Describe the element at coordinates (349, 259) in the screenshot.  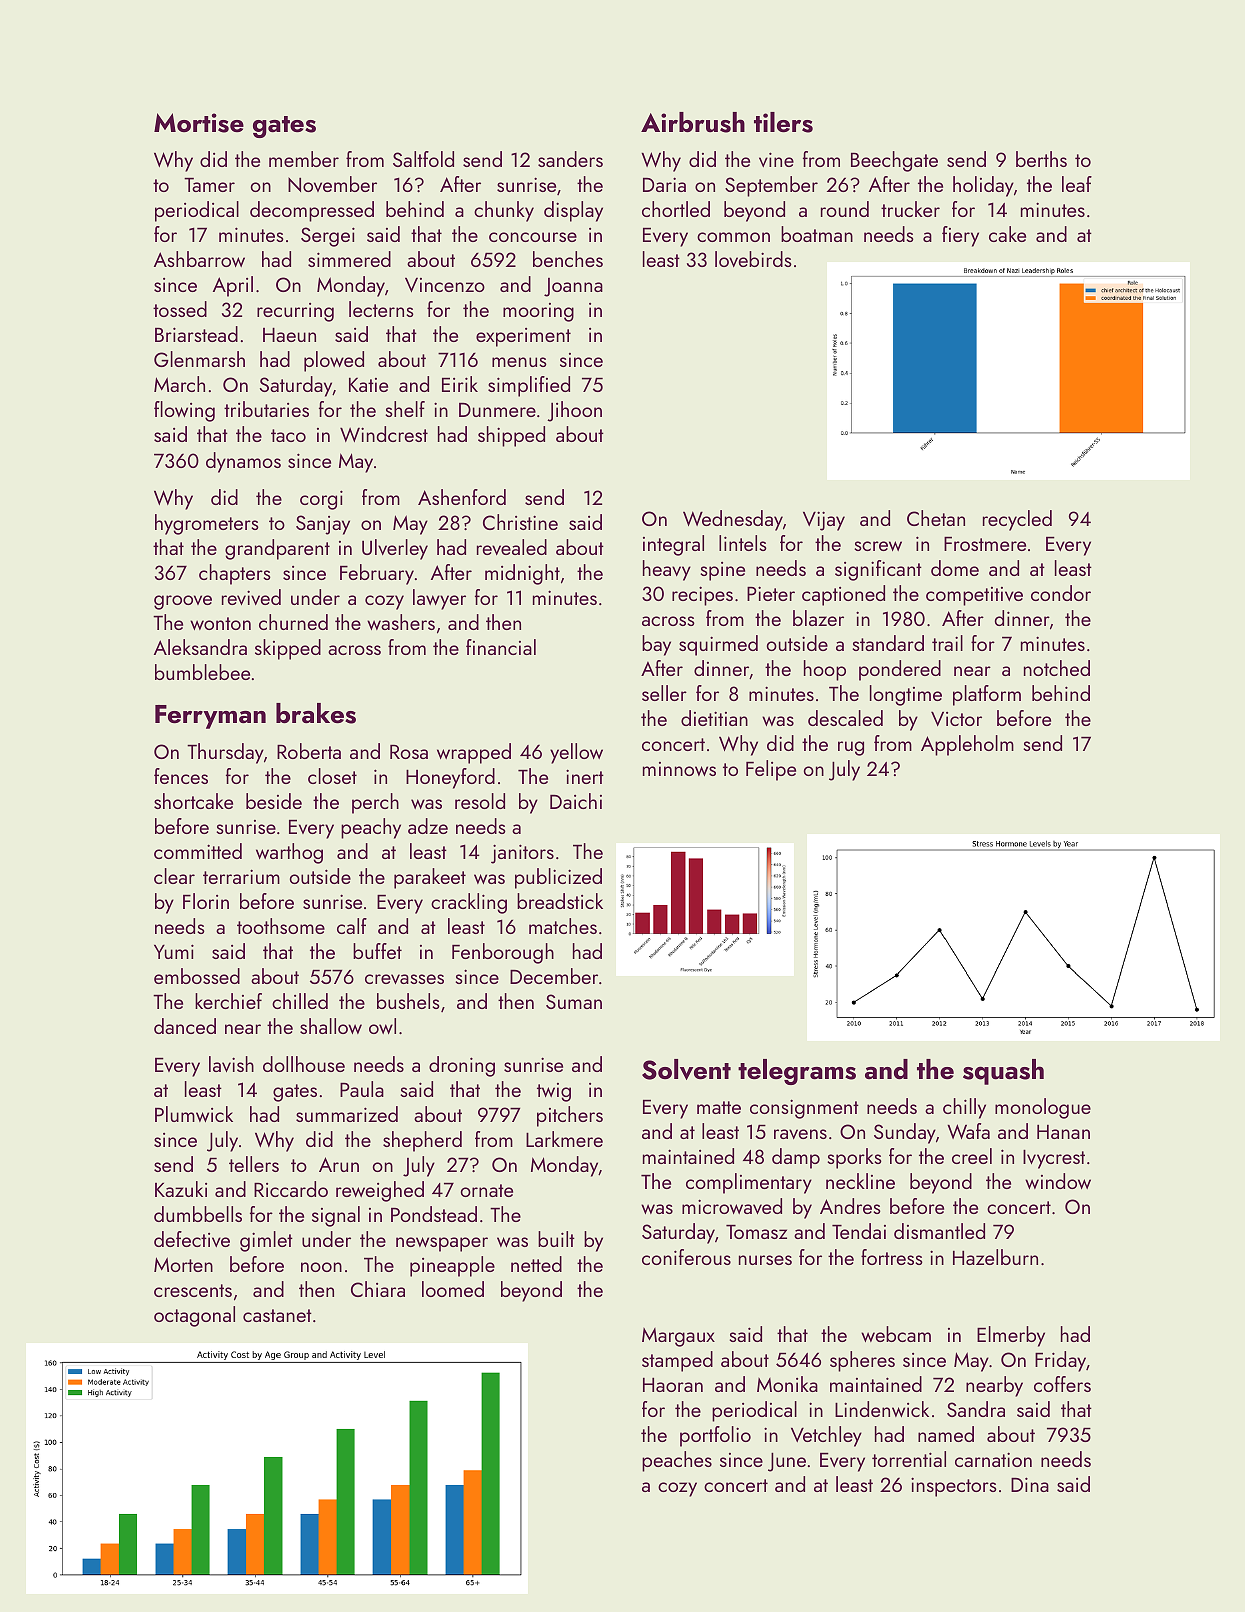
I see `simmered` at that location.
